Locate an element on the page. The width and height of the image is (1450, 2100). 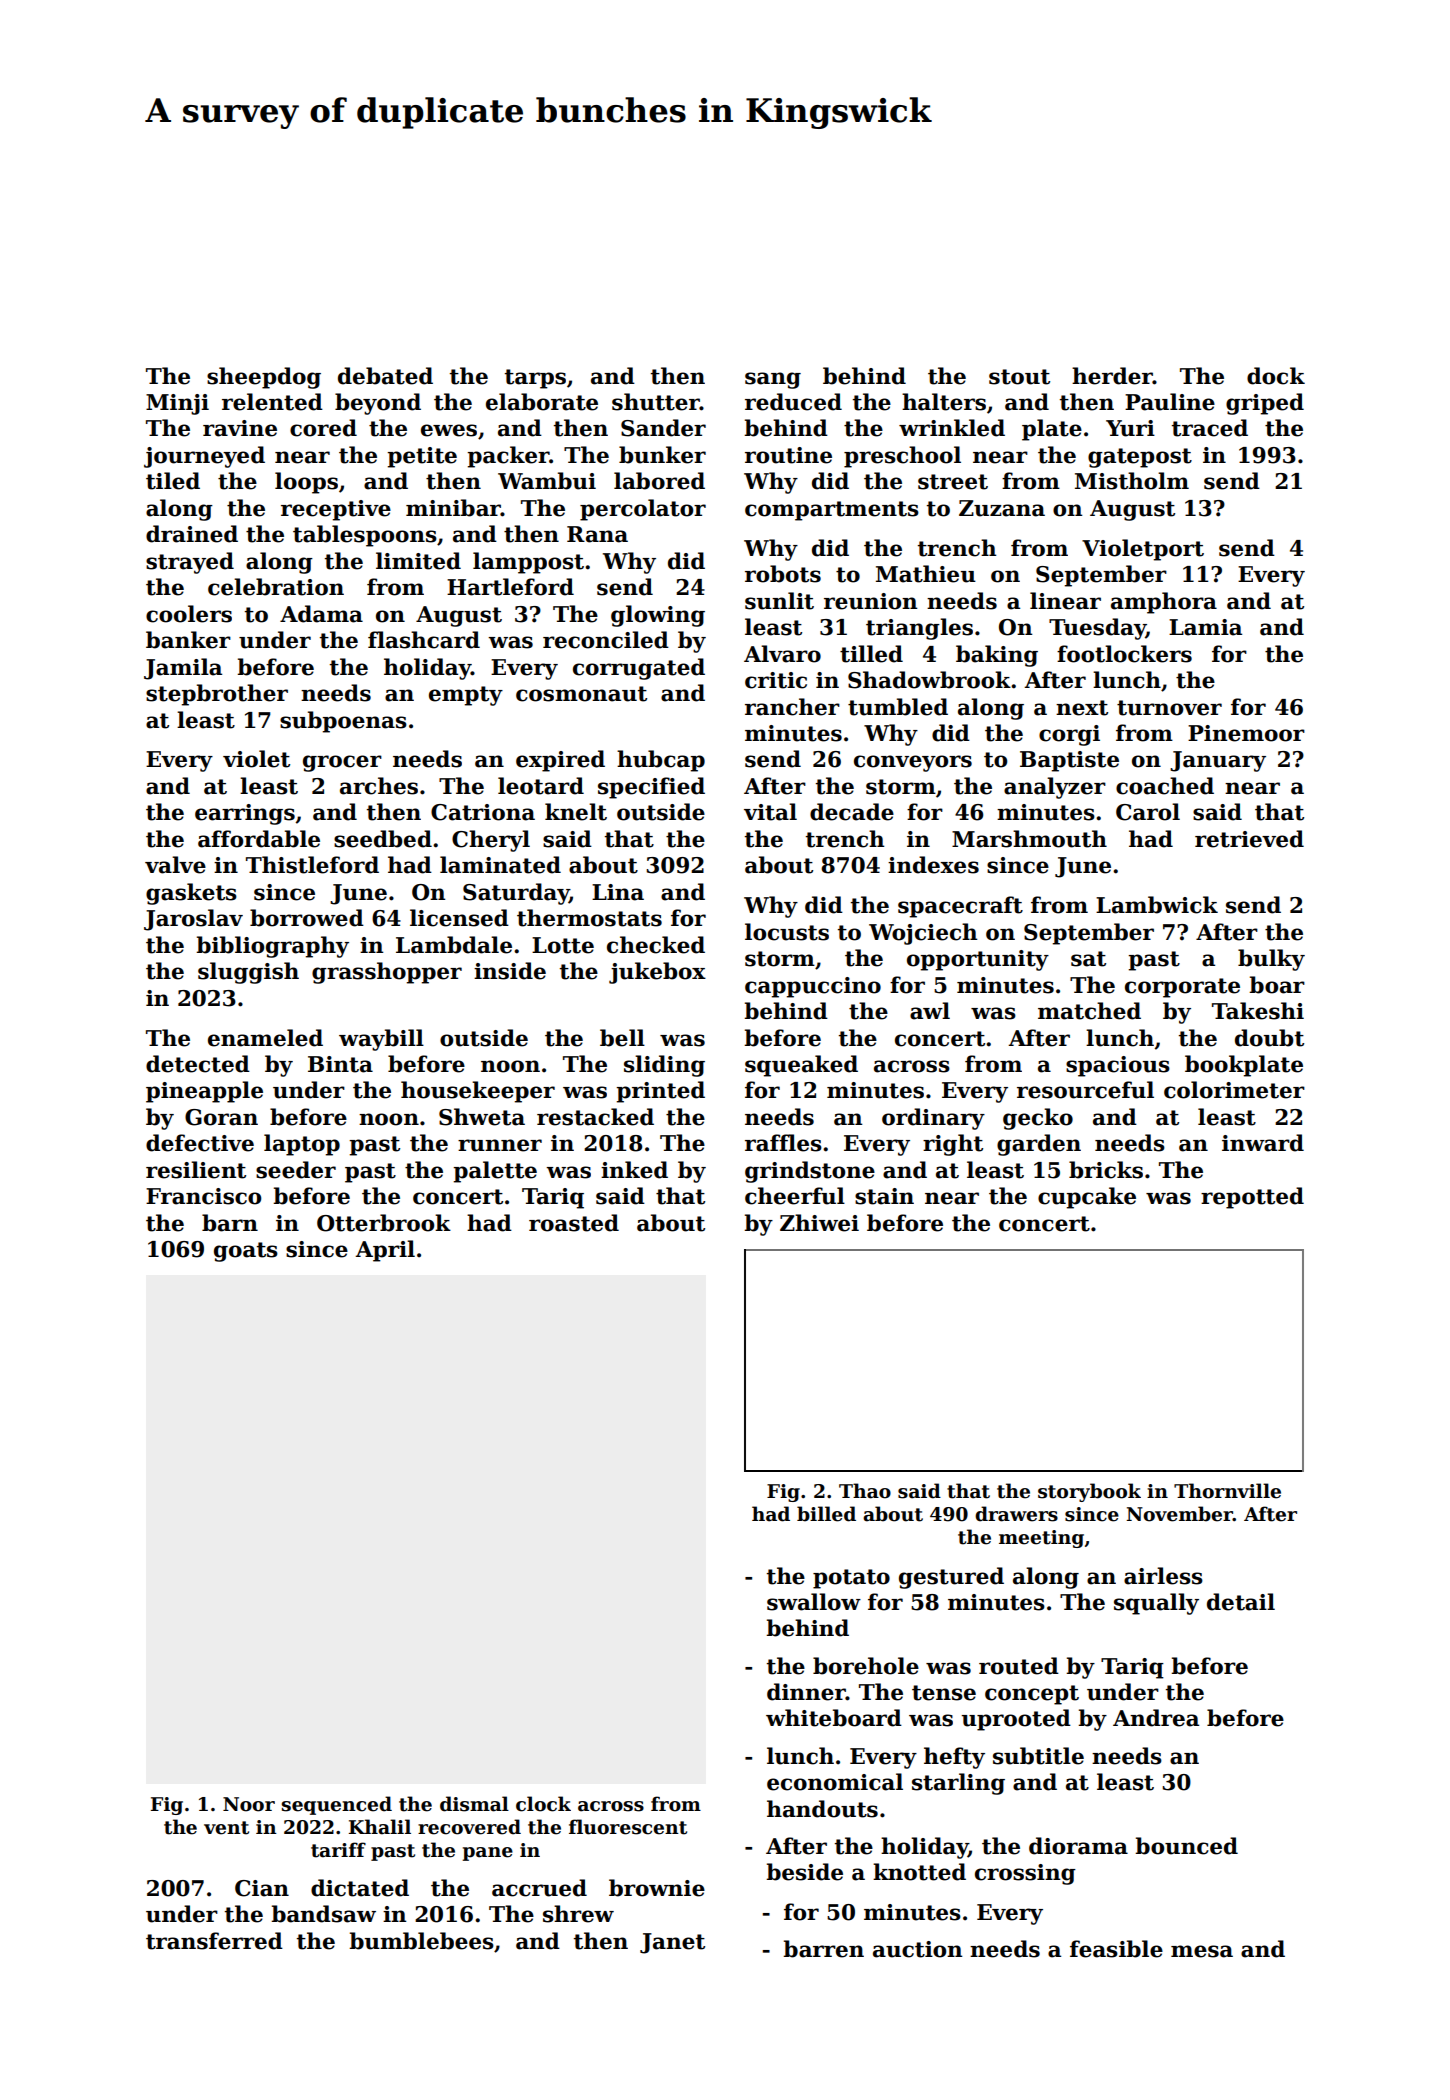
sang is located at coordinates (773, 380).
